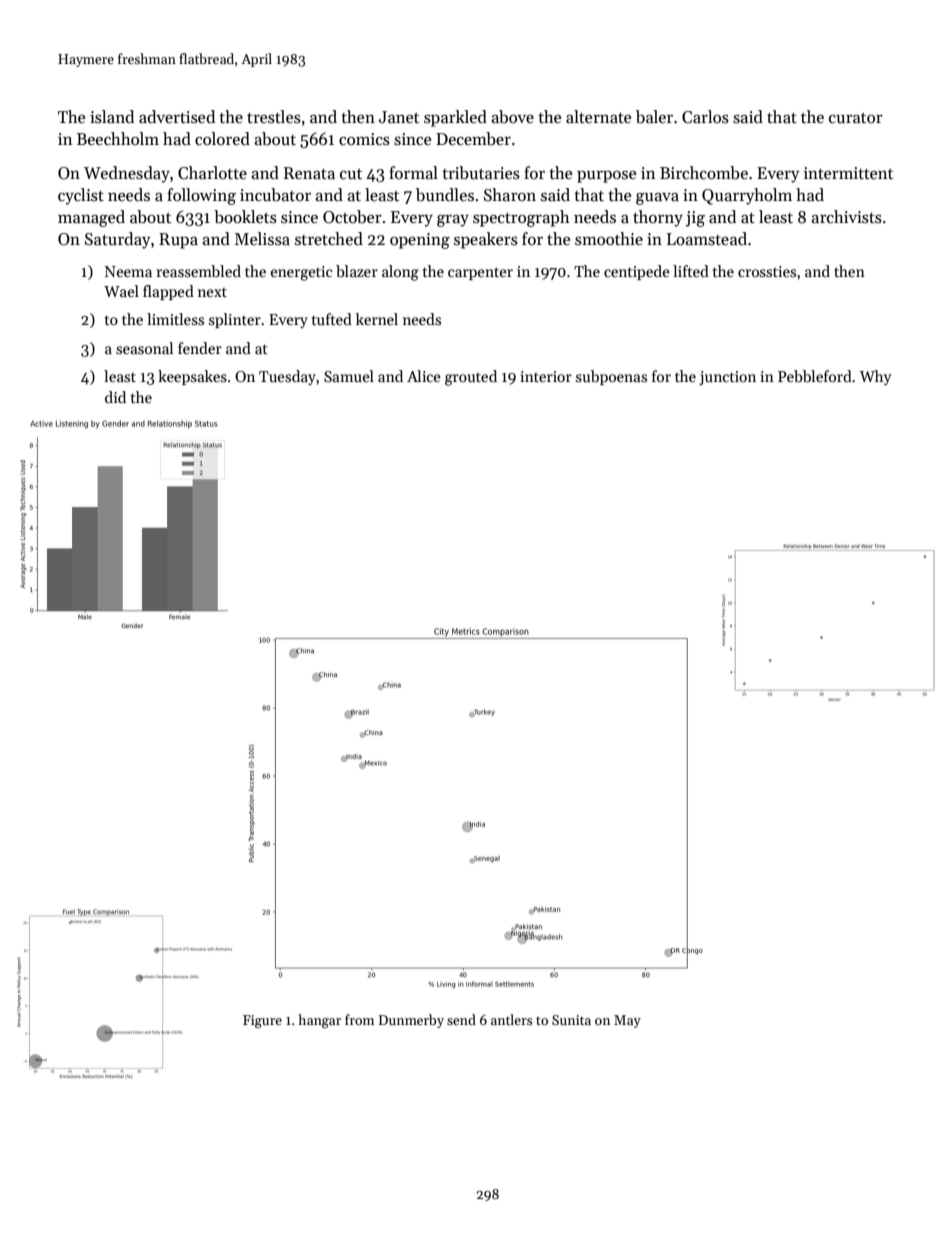  What do you see at coordinates (654, 117) in the page?
I see `baler` at bounding box center [654, 117].
